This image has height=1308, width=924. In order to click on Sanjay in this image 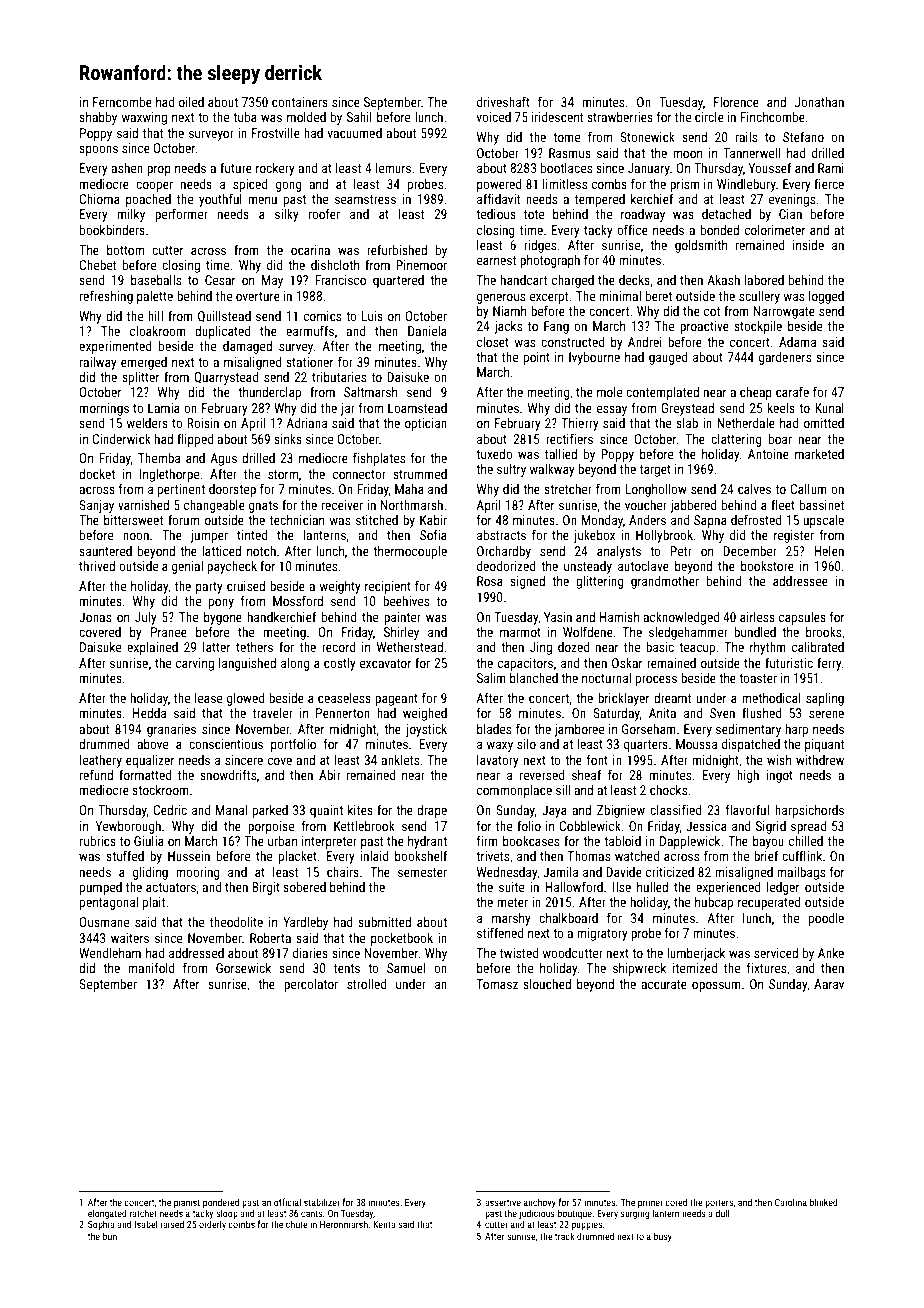, I will do `click(96, 506)`.
